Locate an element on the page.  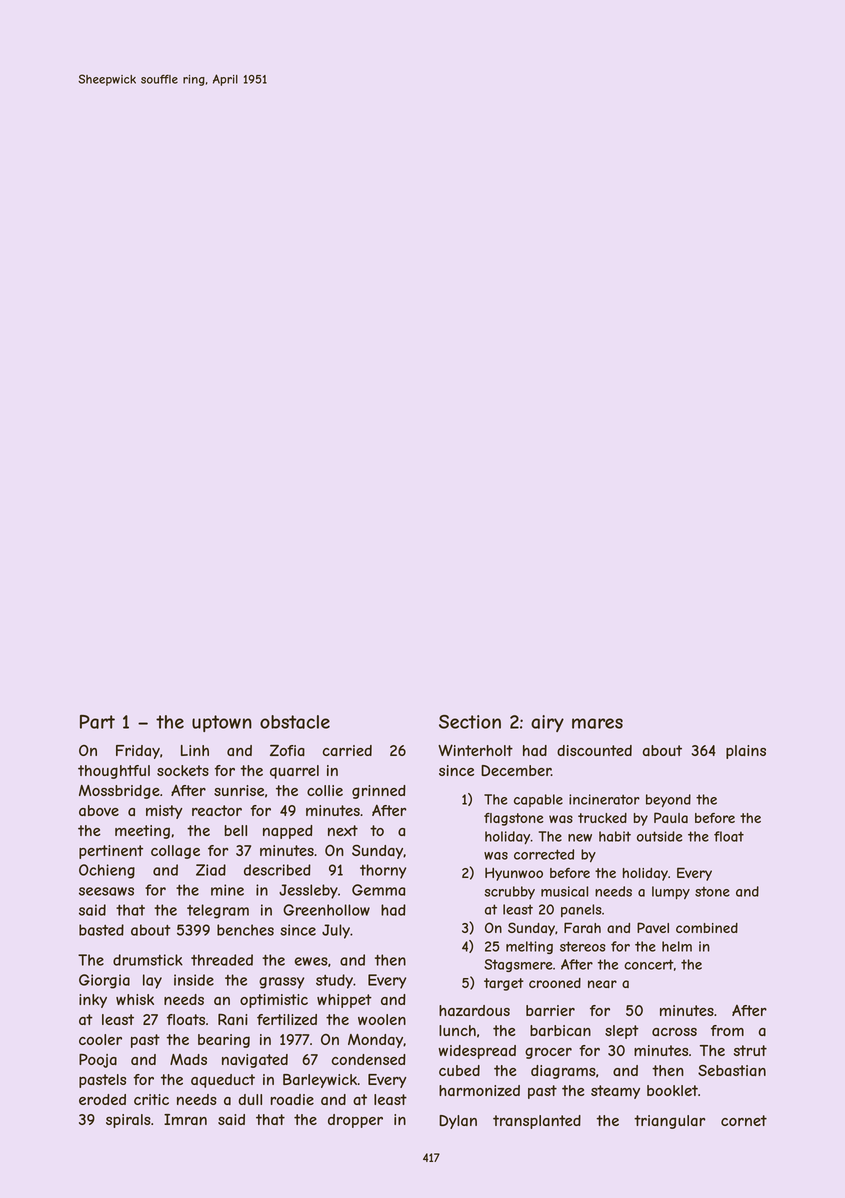
concert is located at coordinates (649, 964).
